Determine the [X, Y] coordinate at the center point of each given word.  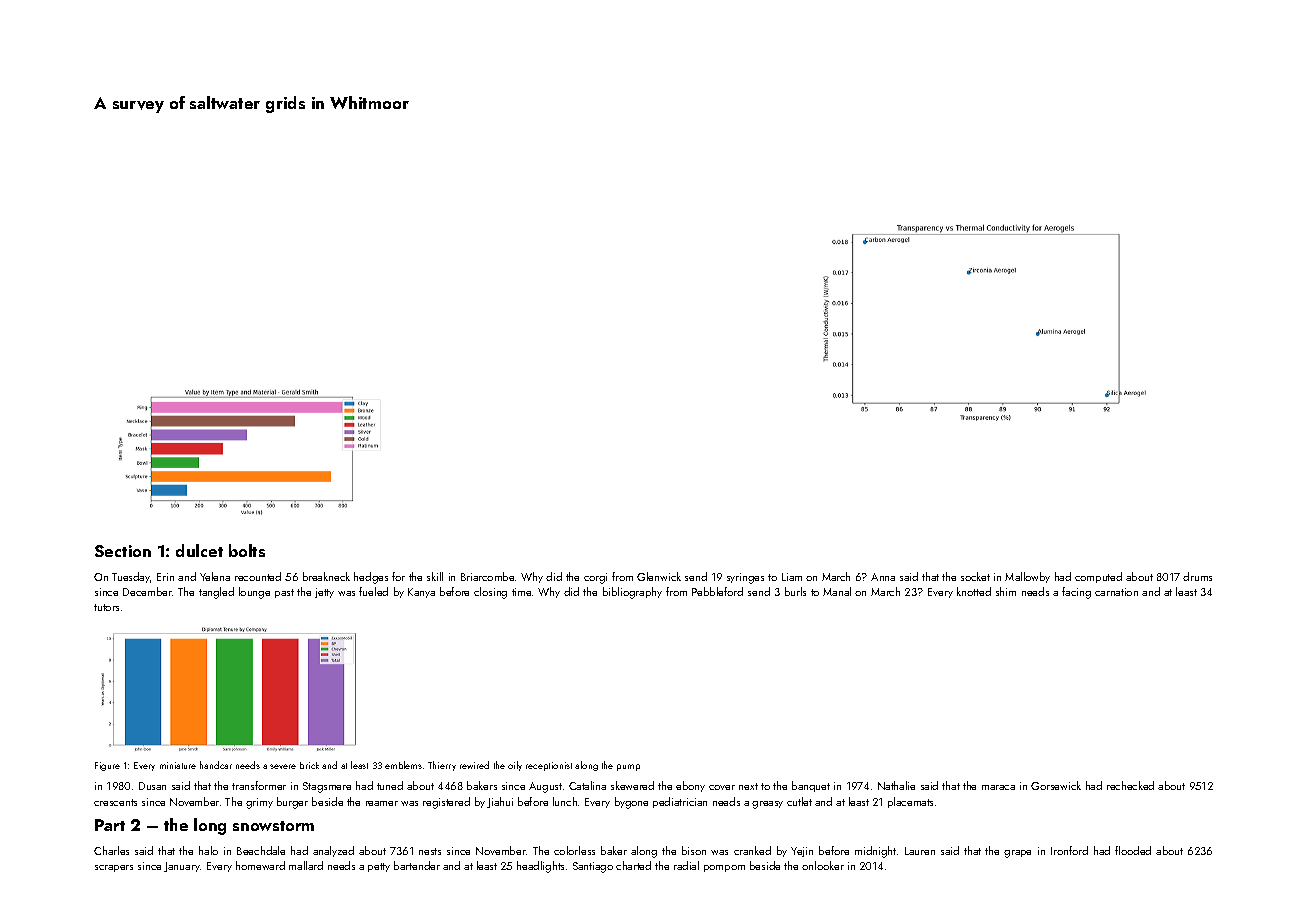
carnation [1116, 592]
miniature [178, 765]
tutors [106, 607]
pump [628, 767]
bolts [247, 550]
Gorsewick [1056, 785]
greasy [767, 805]
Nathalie [896, 785]
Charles [111, 850]
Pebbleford [717, 591]
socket [975, 576]
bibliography [632, 593]
